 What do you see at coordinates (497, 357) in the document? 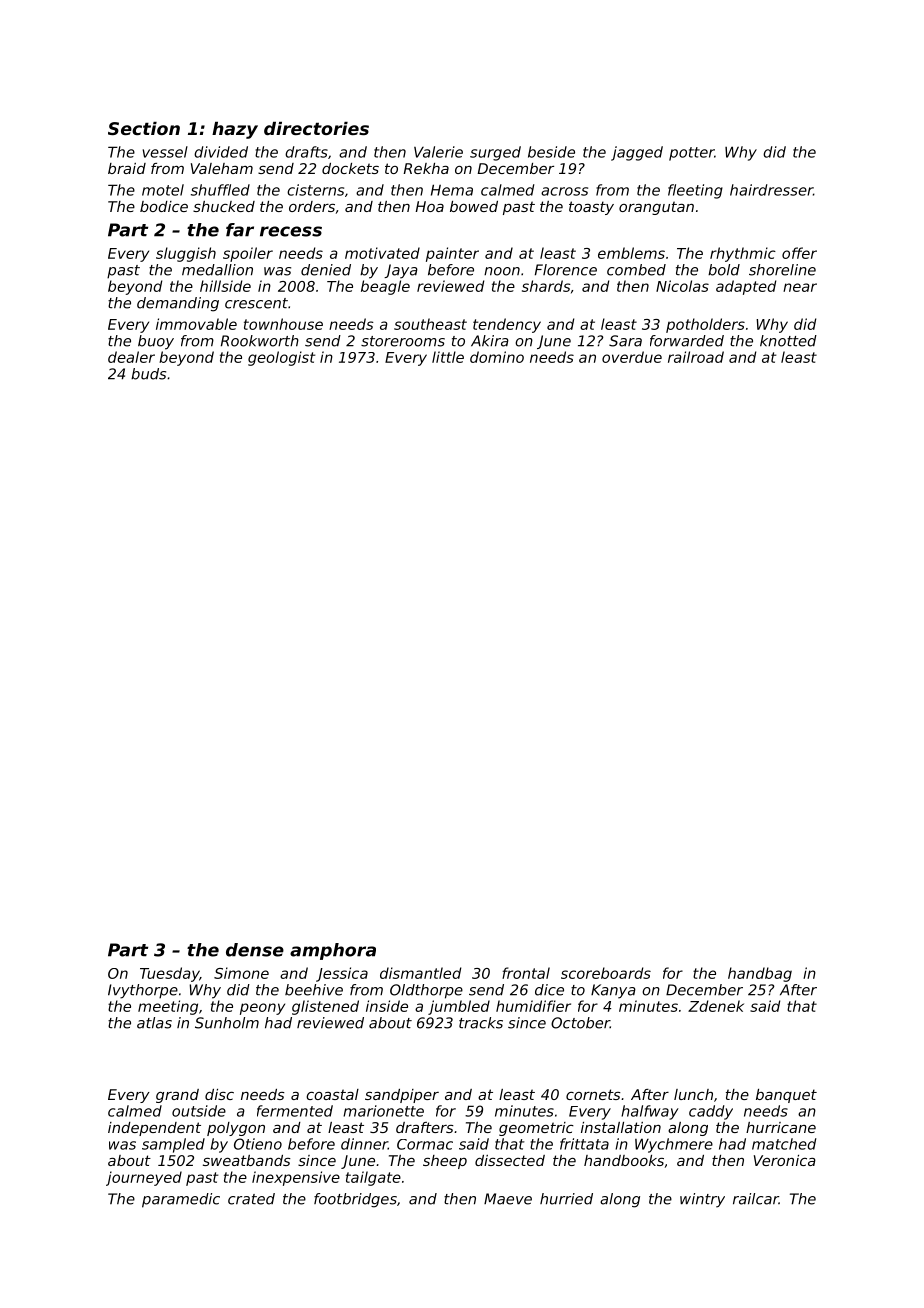
I see `domino` at bounding box center [497, 357].
